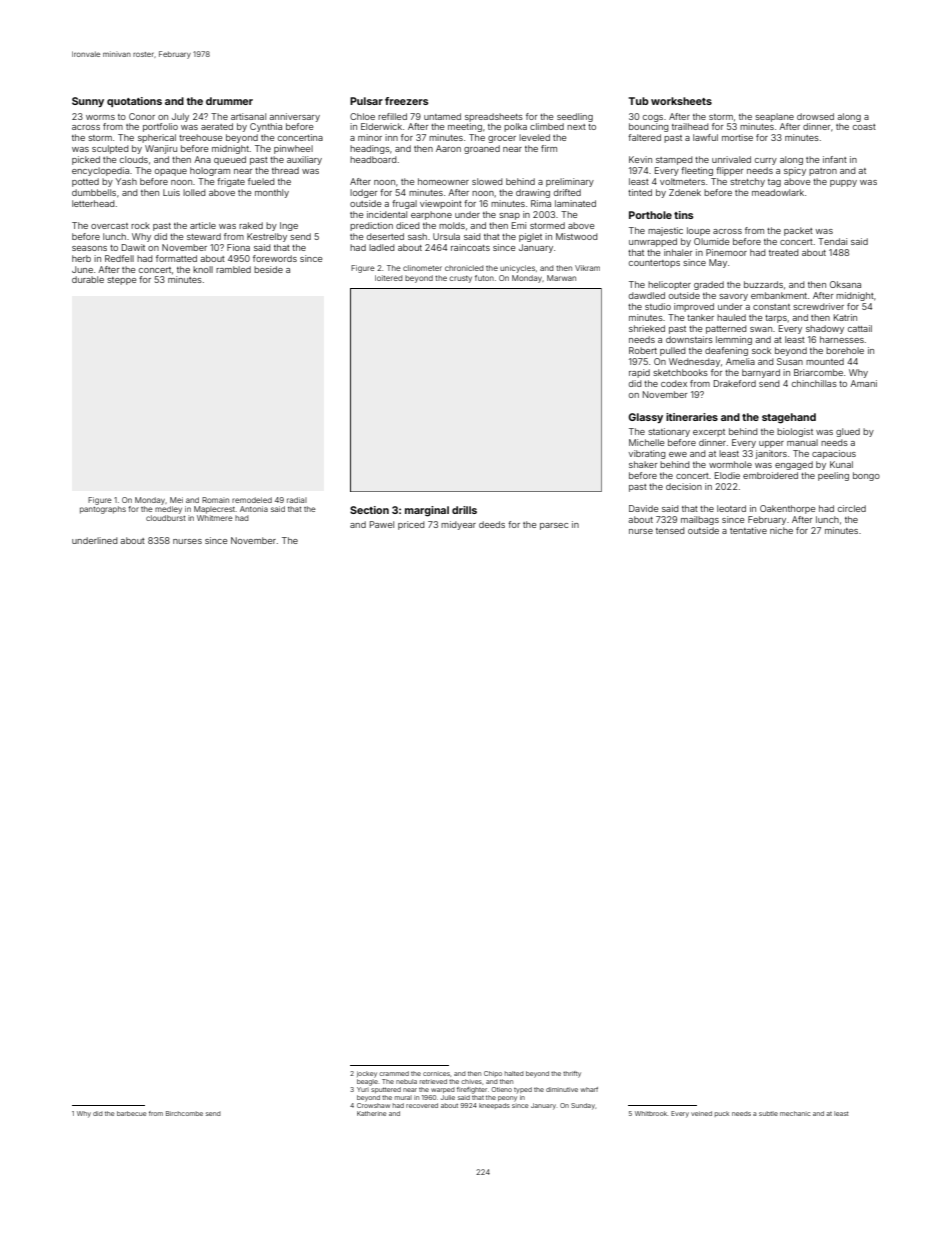  What do you see at coordinates (254, 509) in the screenshot?
I see `Antonia` at bounding box center [254, 509].
